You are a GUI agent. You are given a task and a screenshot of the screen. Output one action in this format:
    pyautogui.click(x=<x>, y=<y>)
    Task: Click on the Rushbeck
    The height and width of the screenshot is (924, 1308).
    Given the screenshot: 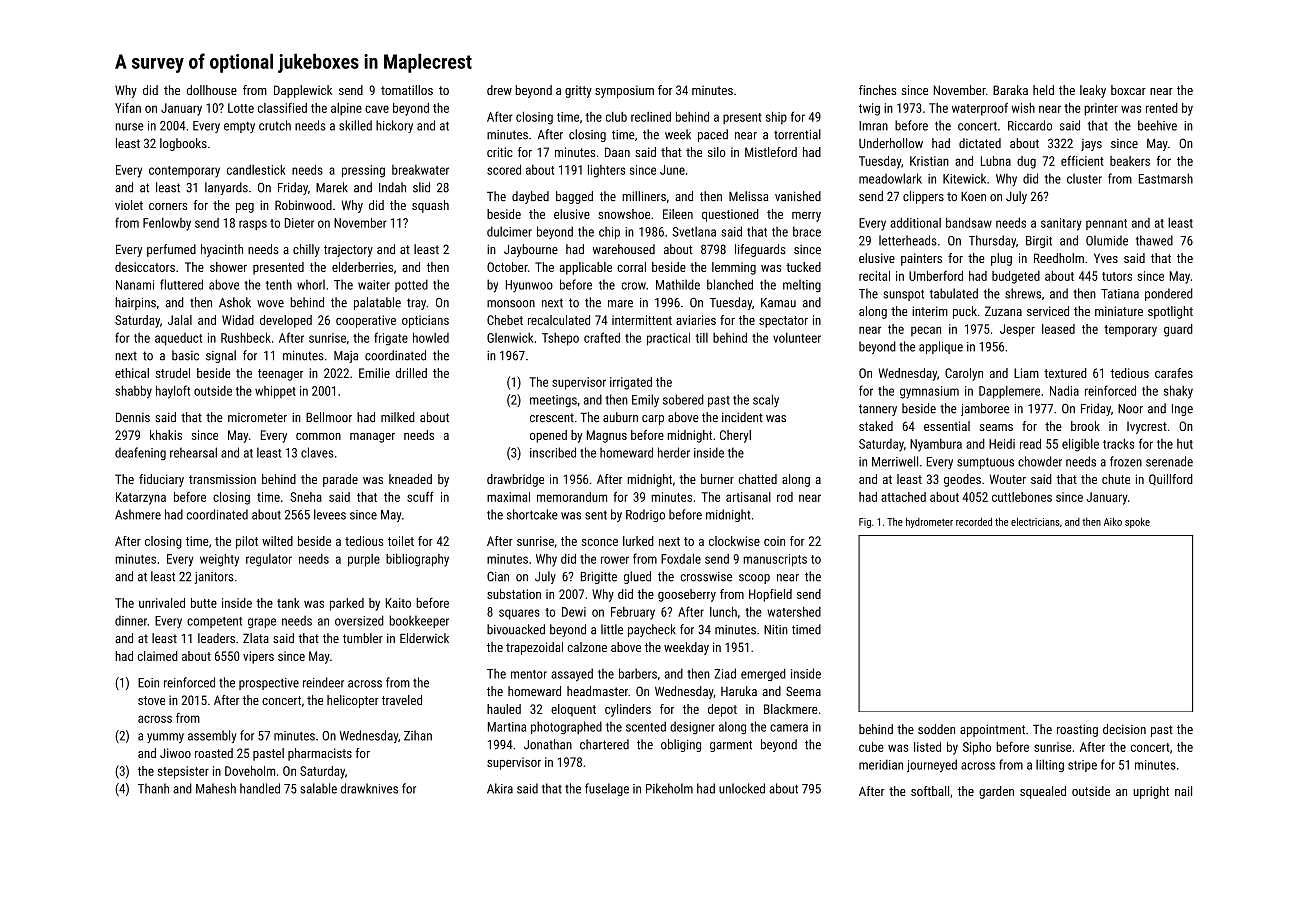 What is the action you would take?
    pyautogui.click(x=246, y=337)
